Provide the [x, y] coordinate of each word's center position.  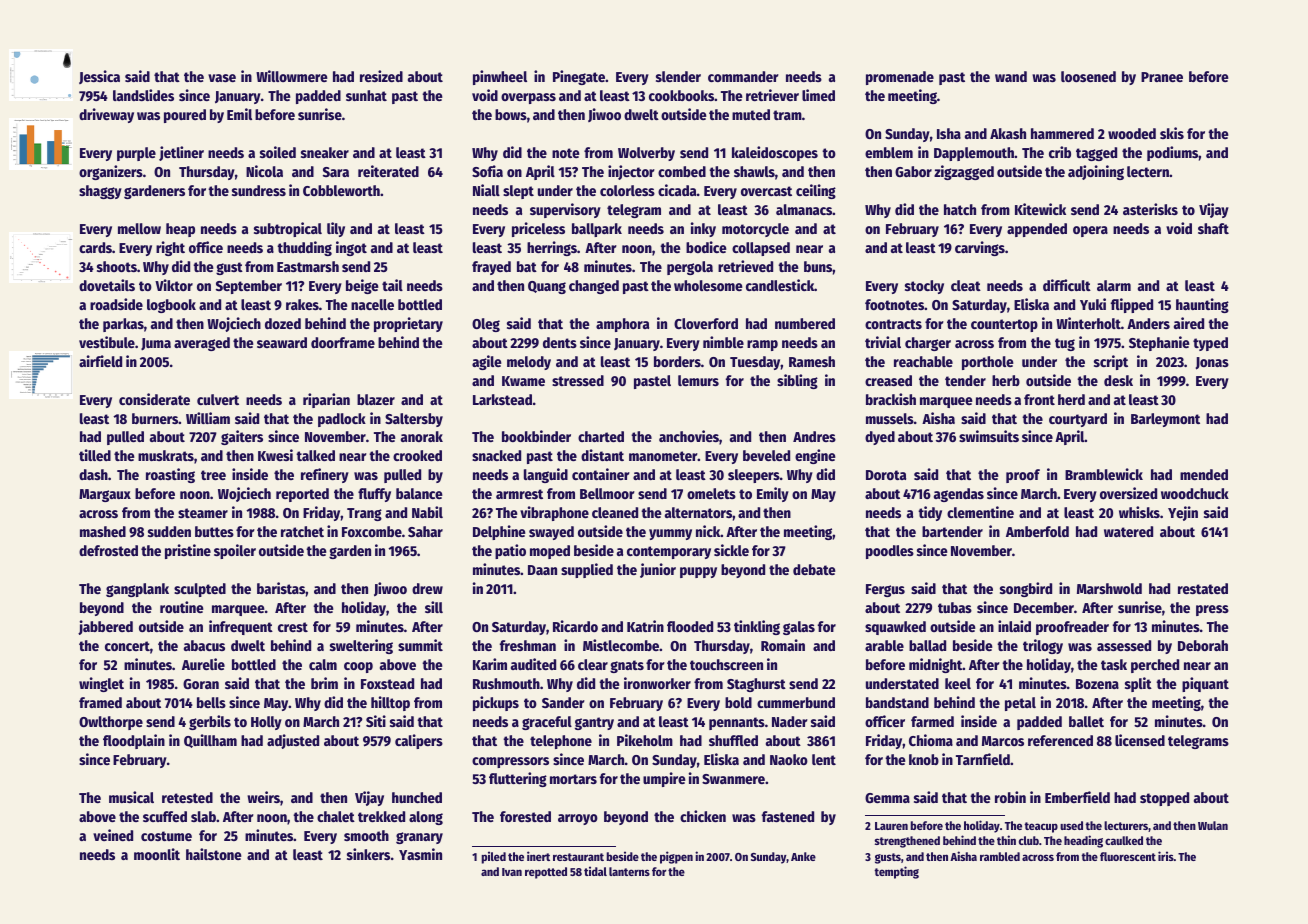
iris [1166, 856]
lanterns [629, 871]
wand [1011, 76]
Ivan [512, 872]
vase [222, 78]
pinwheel [500, 77]
